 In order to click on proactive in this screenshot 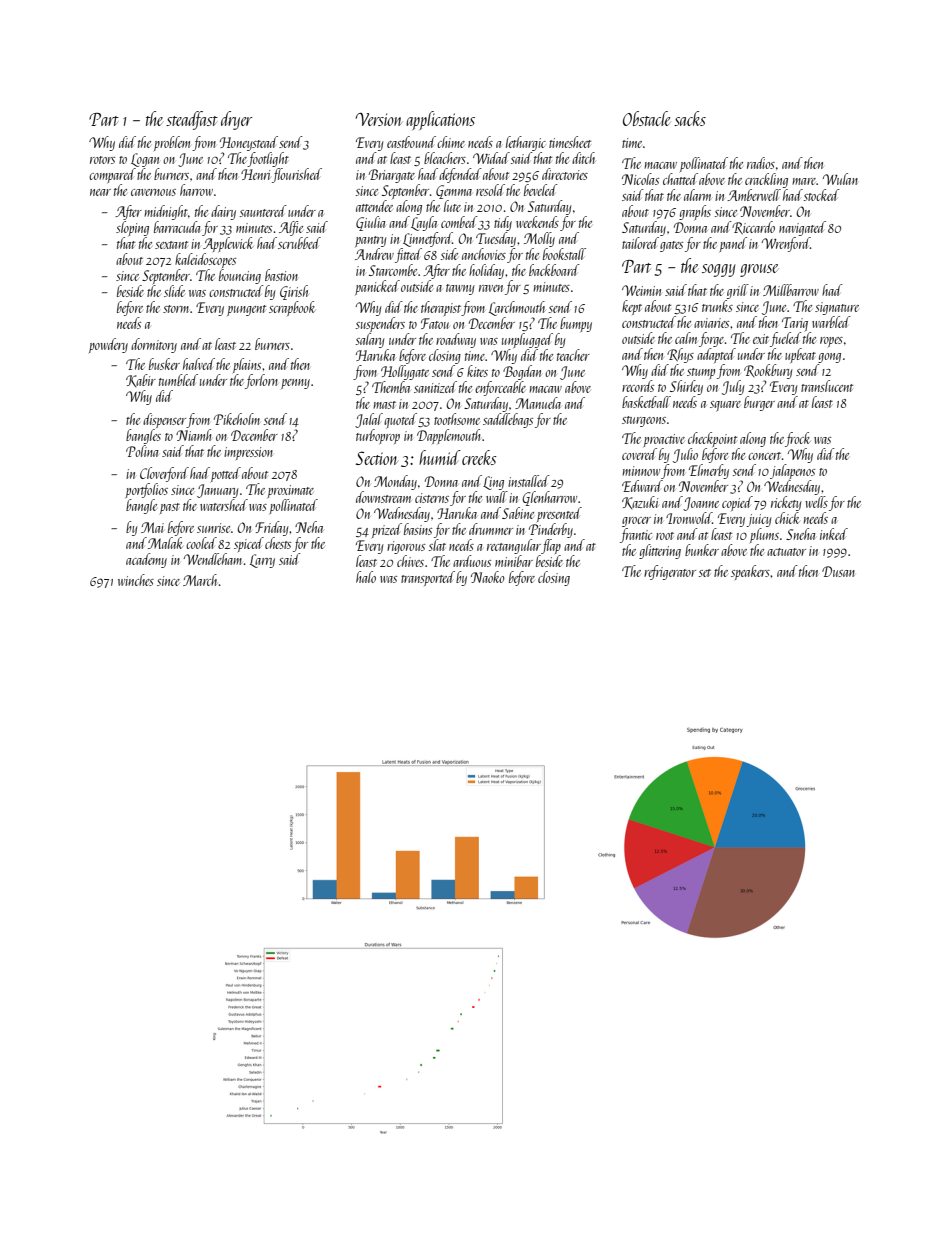, I will do `click(664, 440)`.
